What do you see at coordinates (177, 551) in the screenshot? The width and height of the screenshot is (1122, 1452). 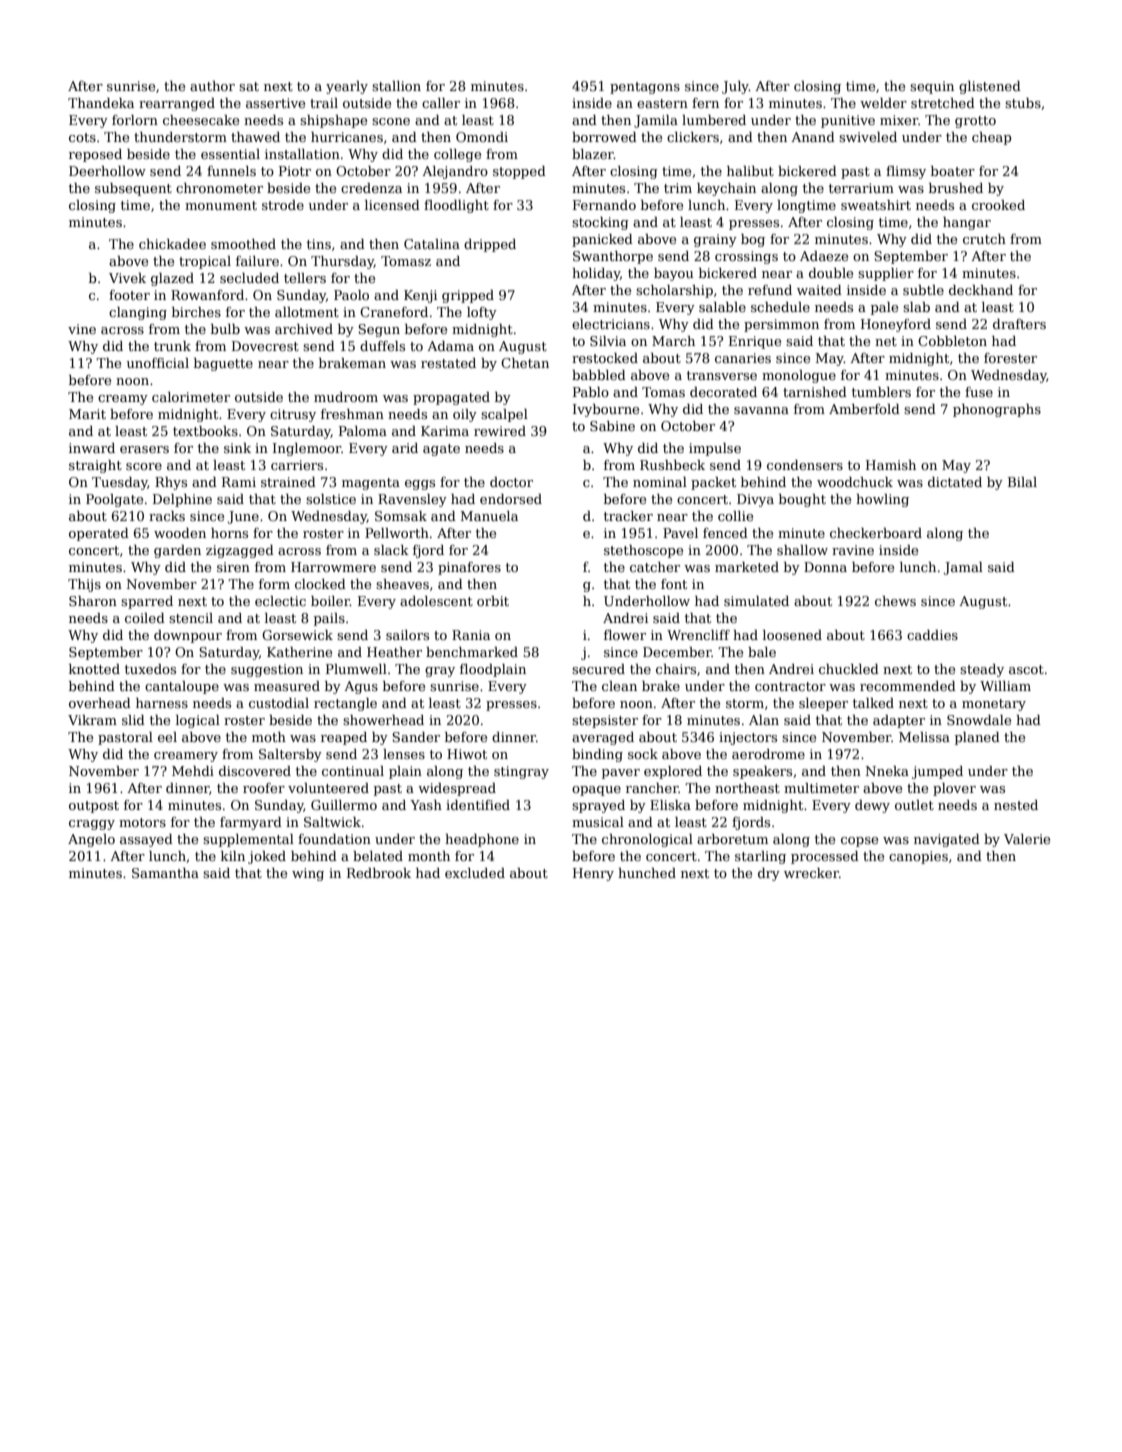 I see `garden` at bounding box center [177, 551].
